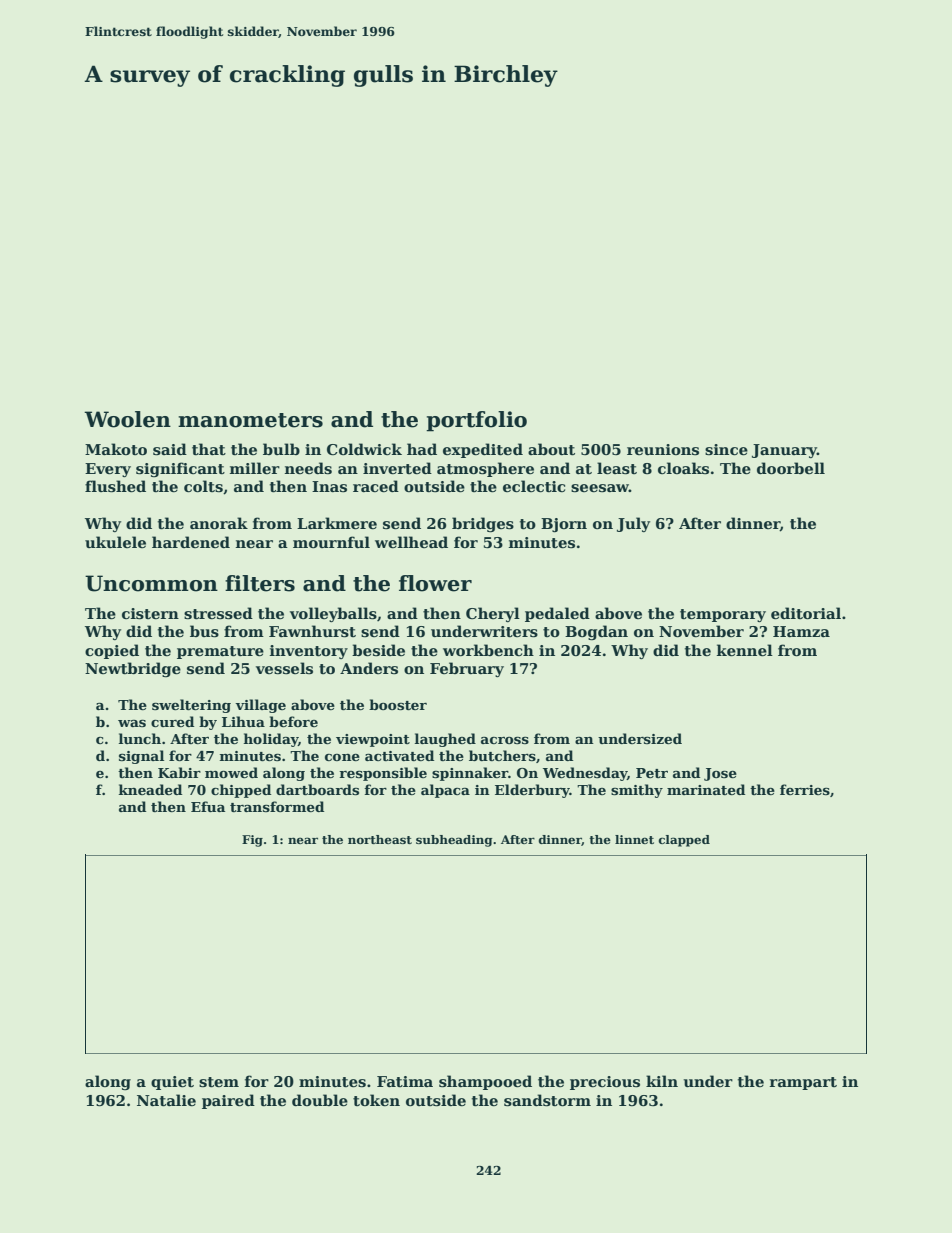 This screenshot has height=1233, width=952. What do you see at coordinates (791, 468) in the screenshot?
I see `doorbell` at bounding box center [791, 468].
